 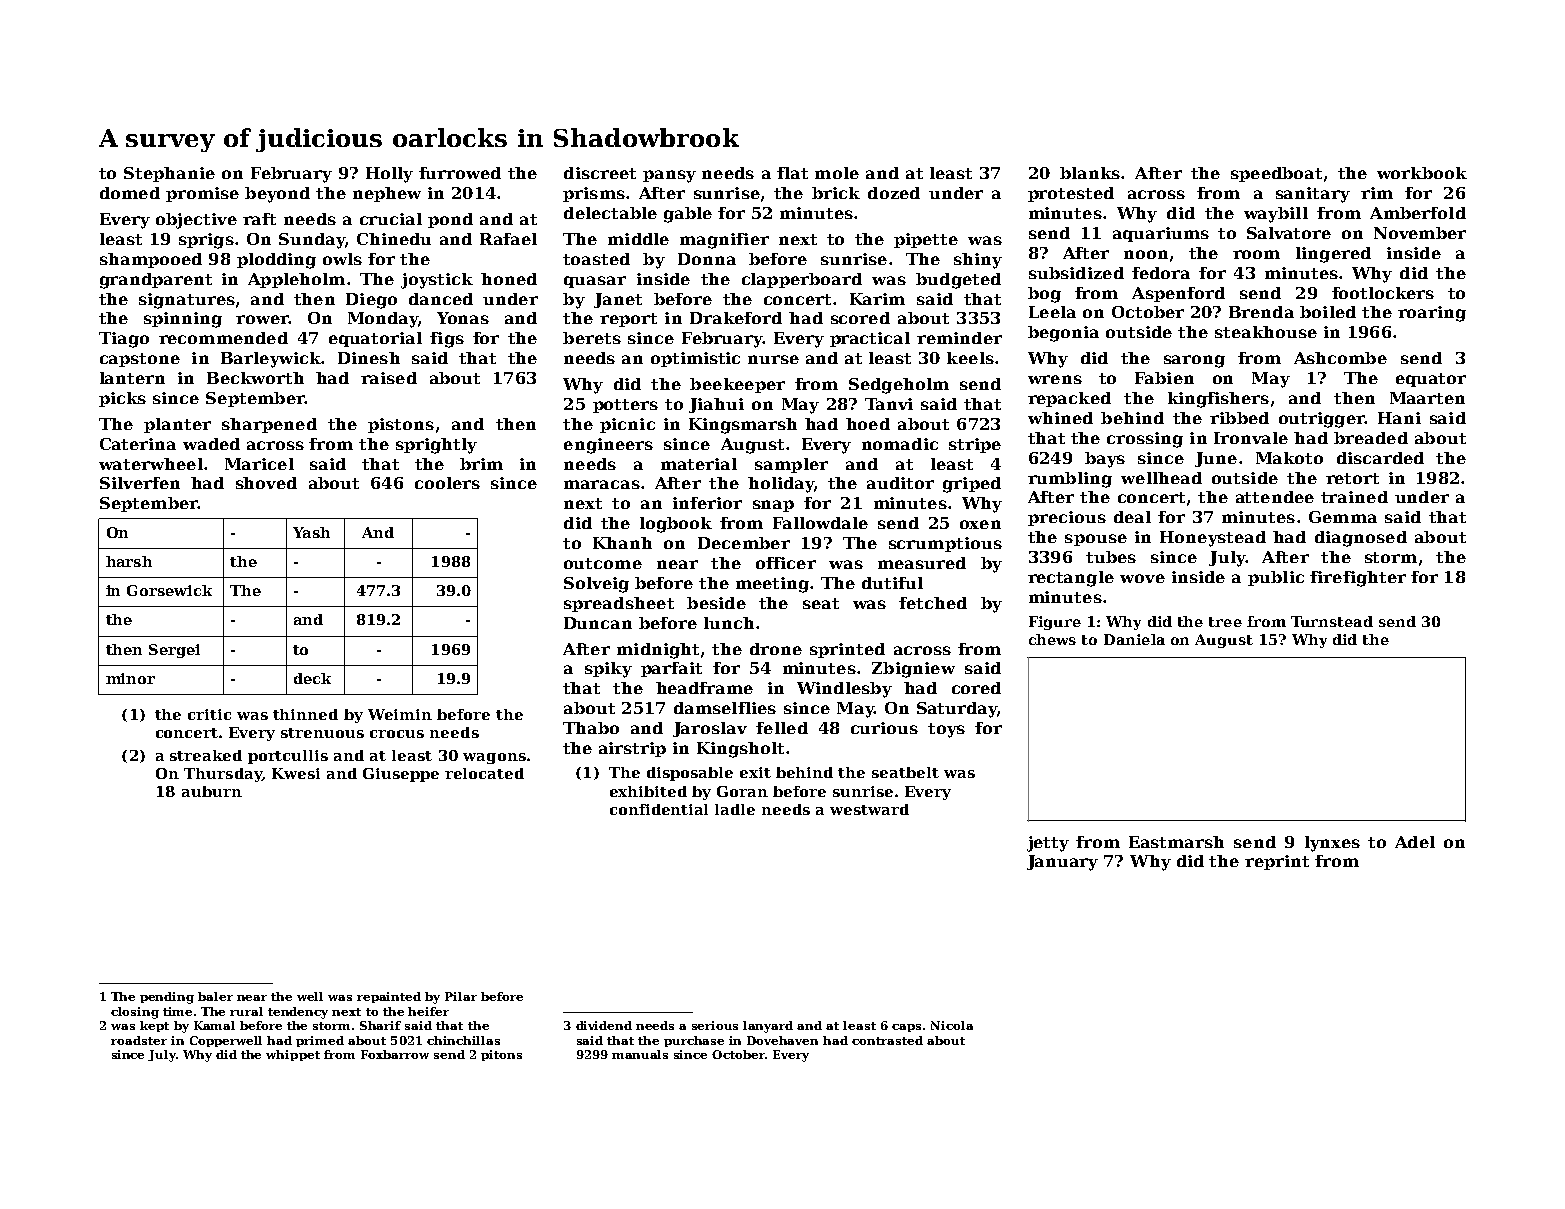 What do you see at coordinates (847, 650) in the screenshot?
I see `sprinted` at bounding box center [847, 650].
